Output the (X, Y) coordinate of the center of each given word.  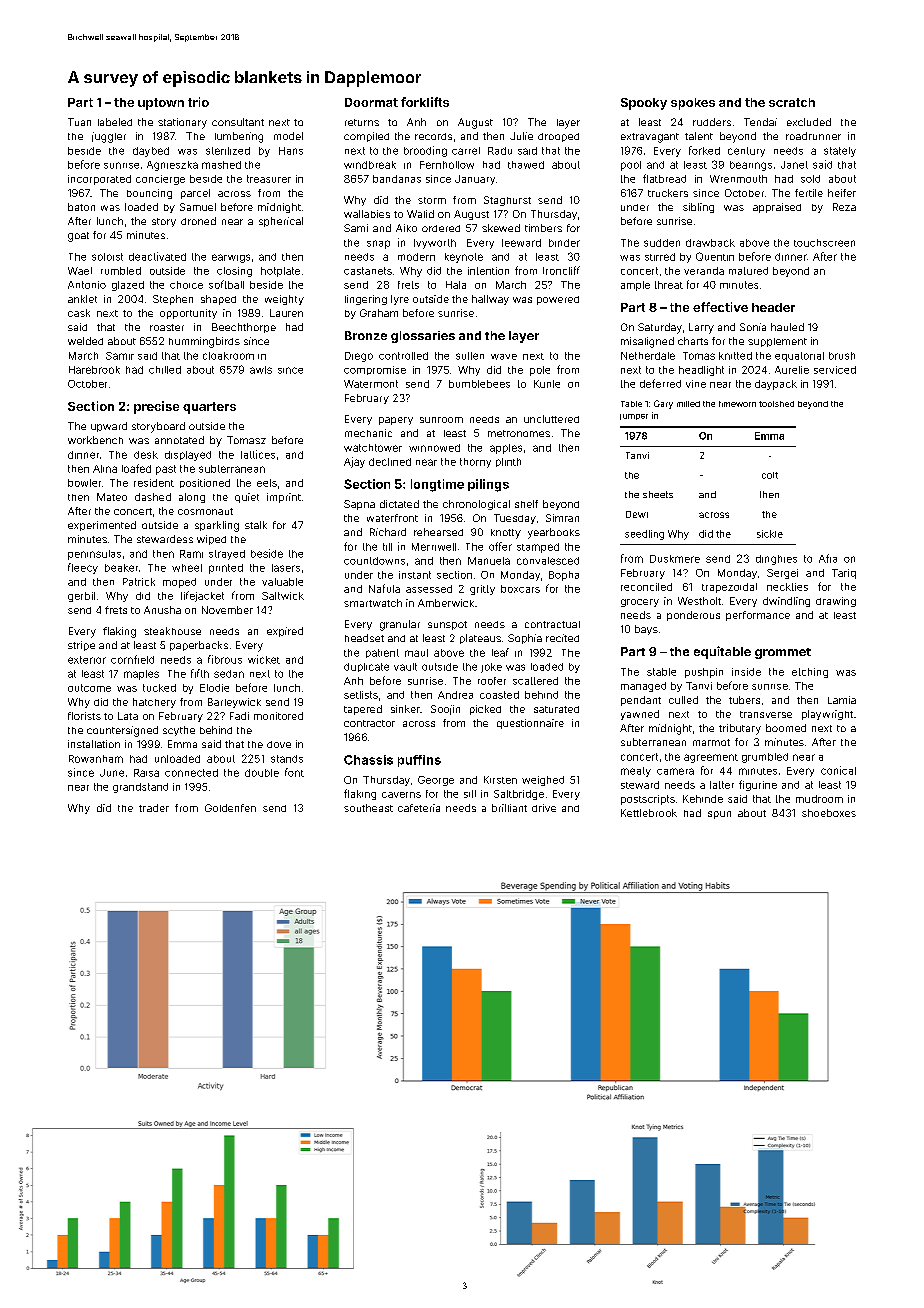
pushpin (704, 673)
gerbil (81, 597)
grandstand (140, 788)
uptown (161, 104)
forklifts (425, 102)
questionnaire (530, 724)
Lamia (842, 700)
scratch (792, 102)
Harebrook (94, 370)
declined (390, 462)
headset (364, 638)
